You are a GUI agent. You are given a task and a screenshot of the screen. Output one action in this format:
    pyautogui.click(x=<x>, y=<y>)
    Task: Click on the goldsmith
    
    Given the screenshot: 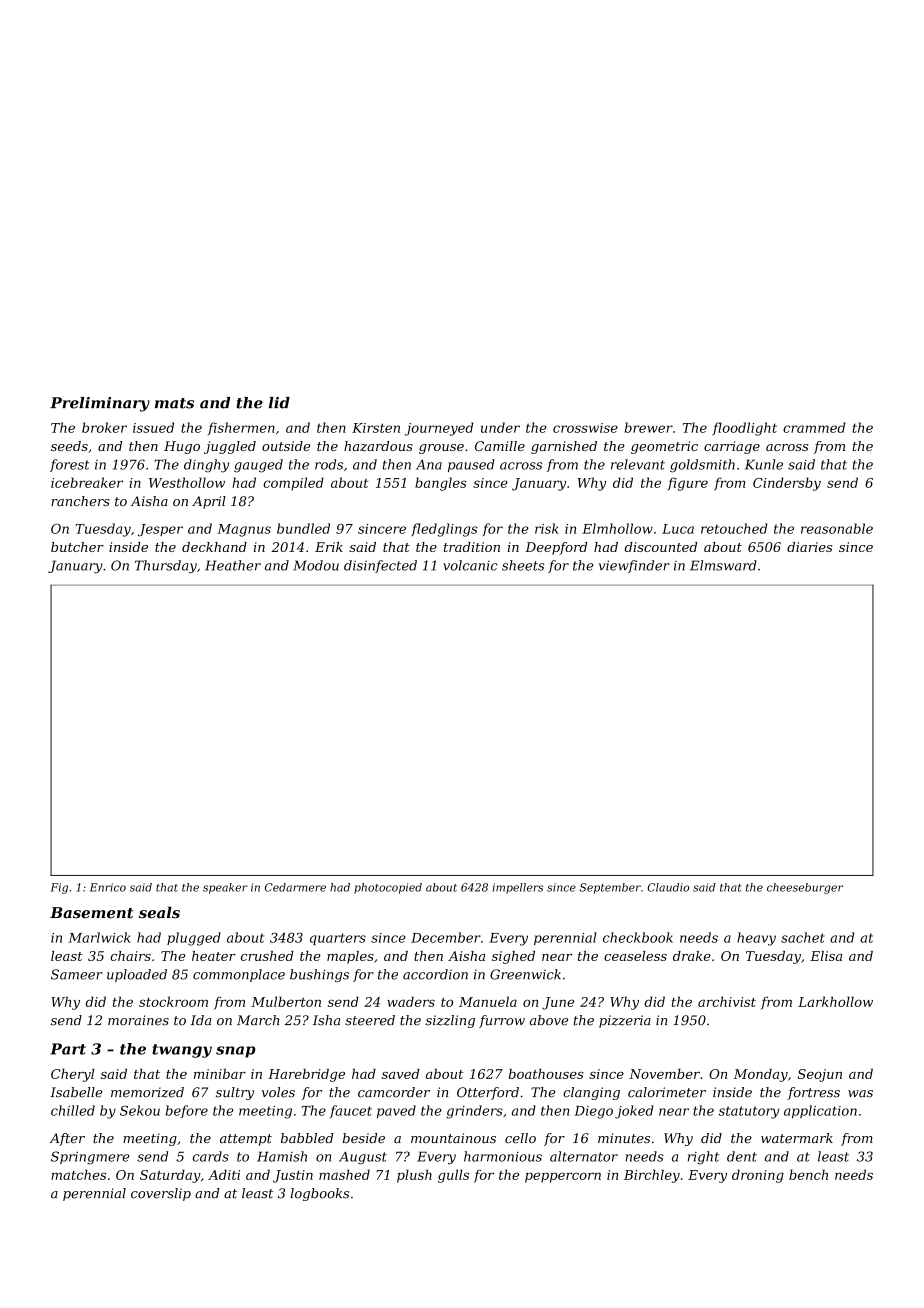 What is the action you would take?
    pyautogui.click(x=702, y=466)
